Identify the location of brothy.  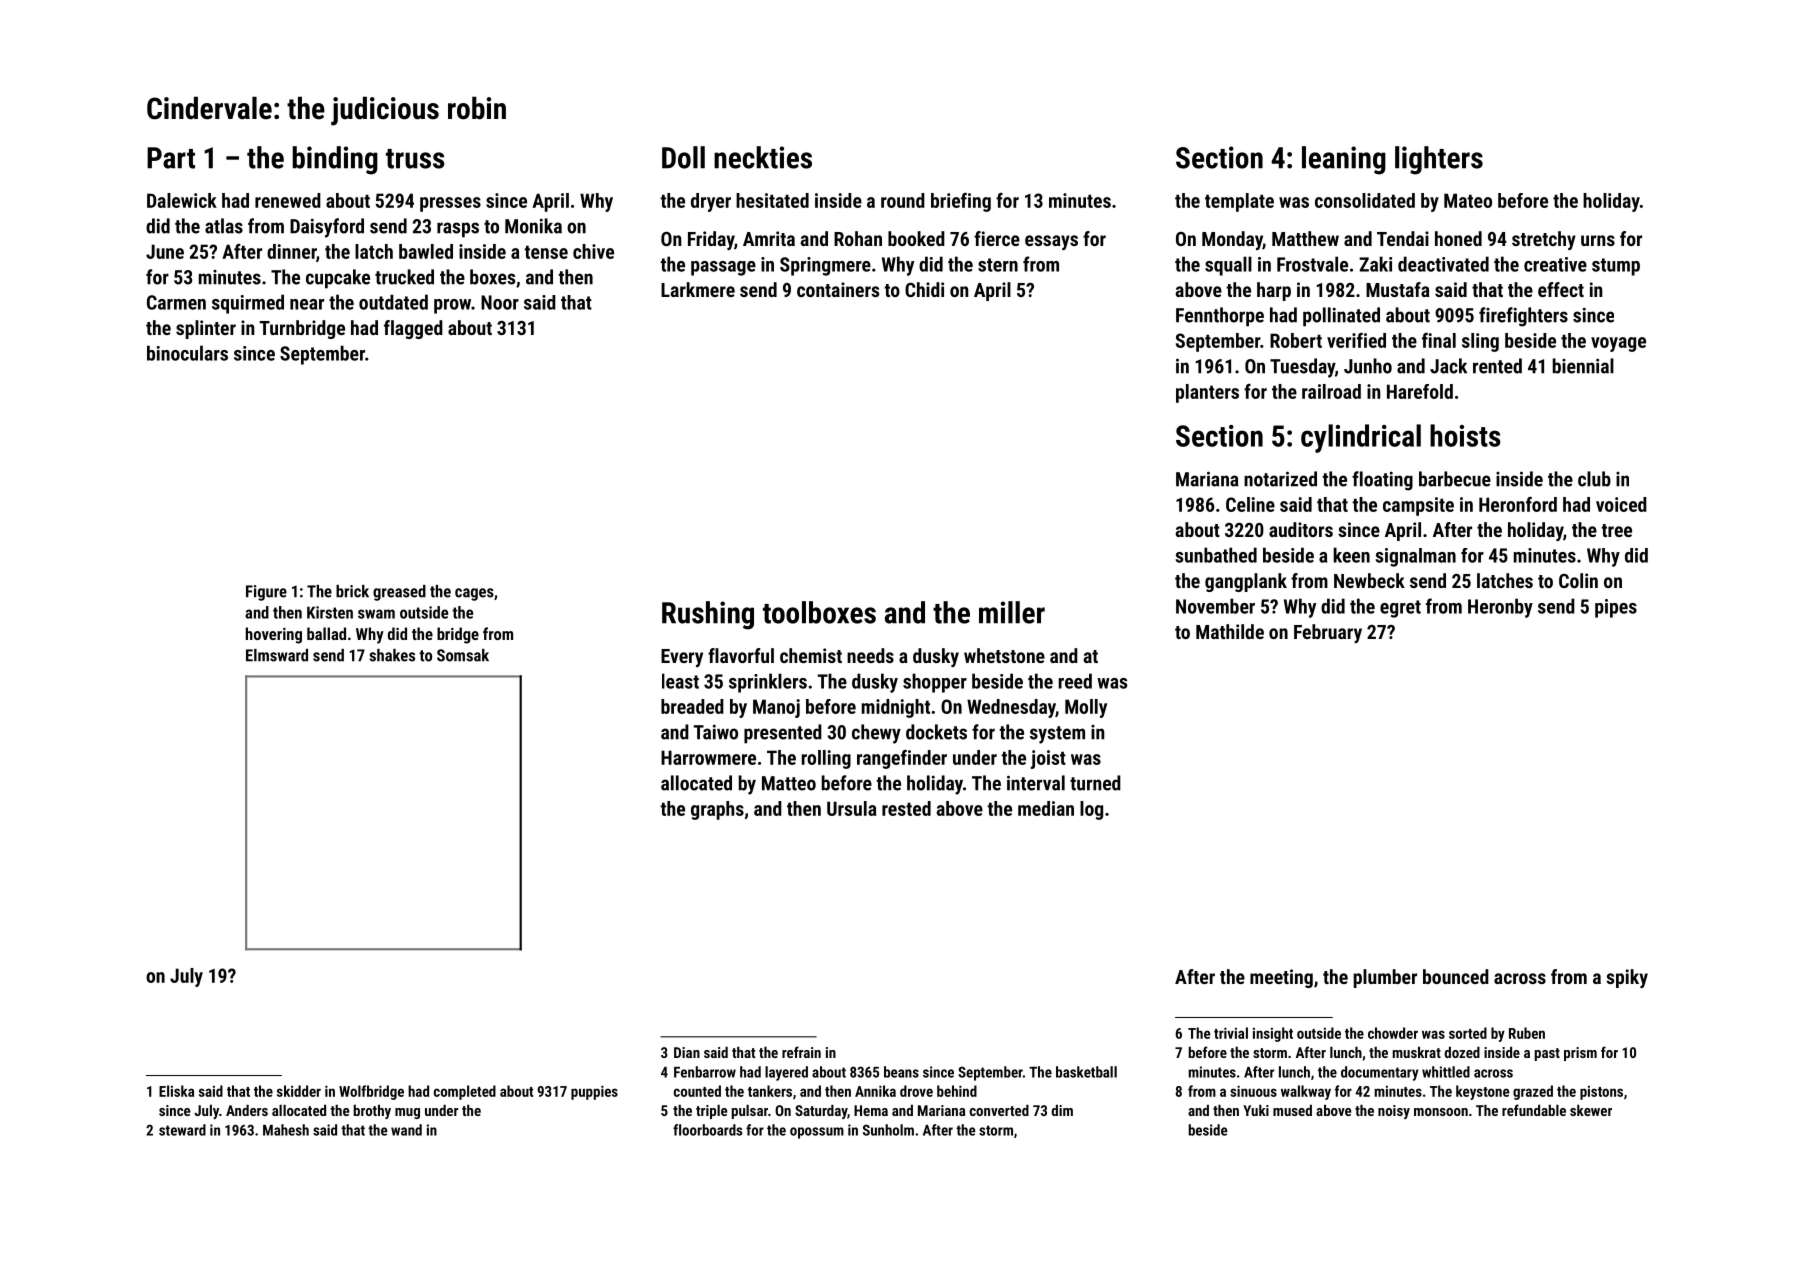
(372, 1111).
